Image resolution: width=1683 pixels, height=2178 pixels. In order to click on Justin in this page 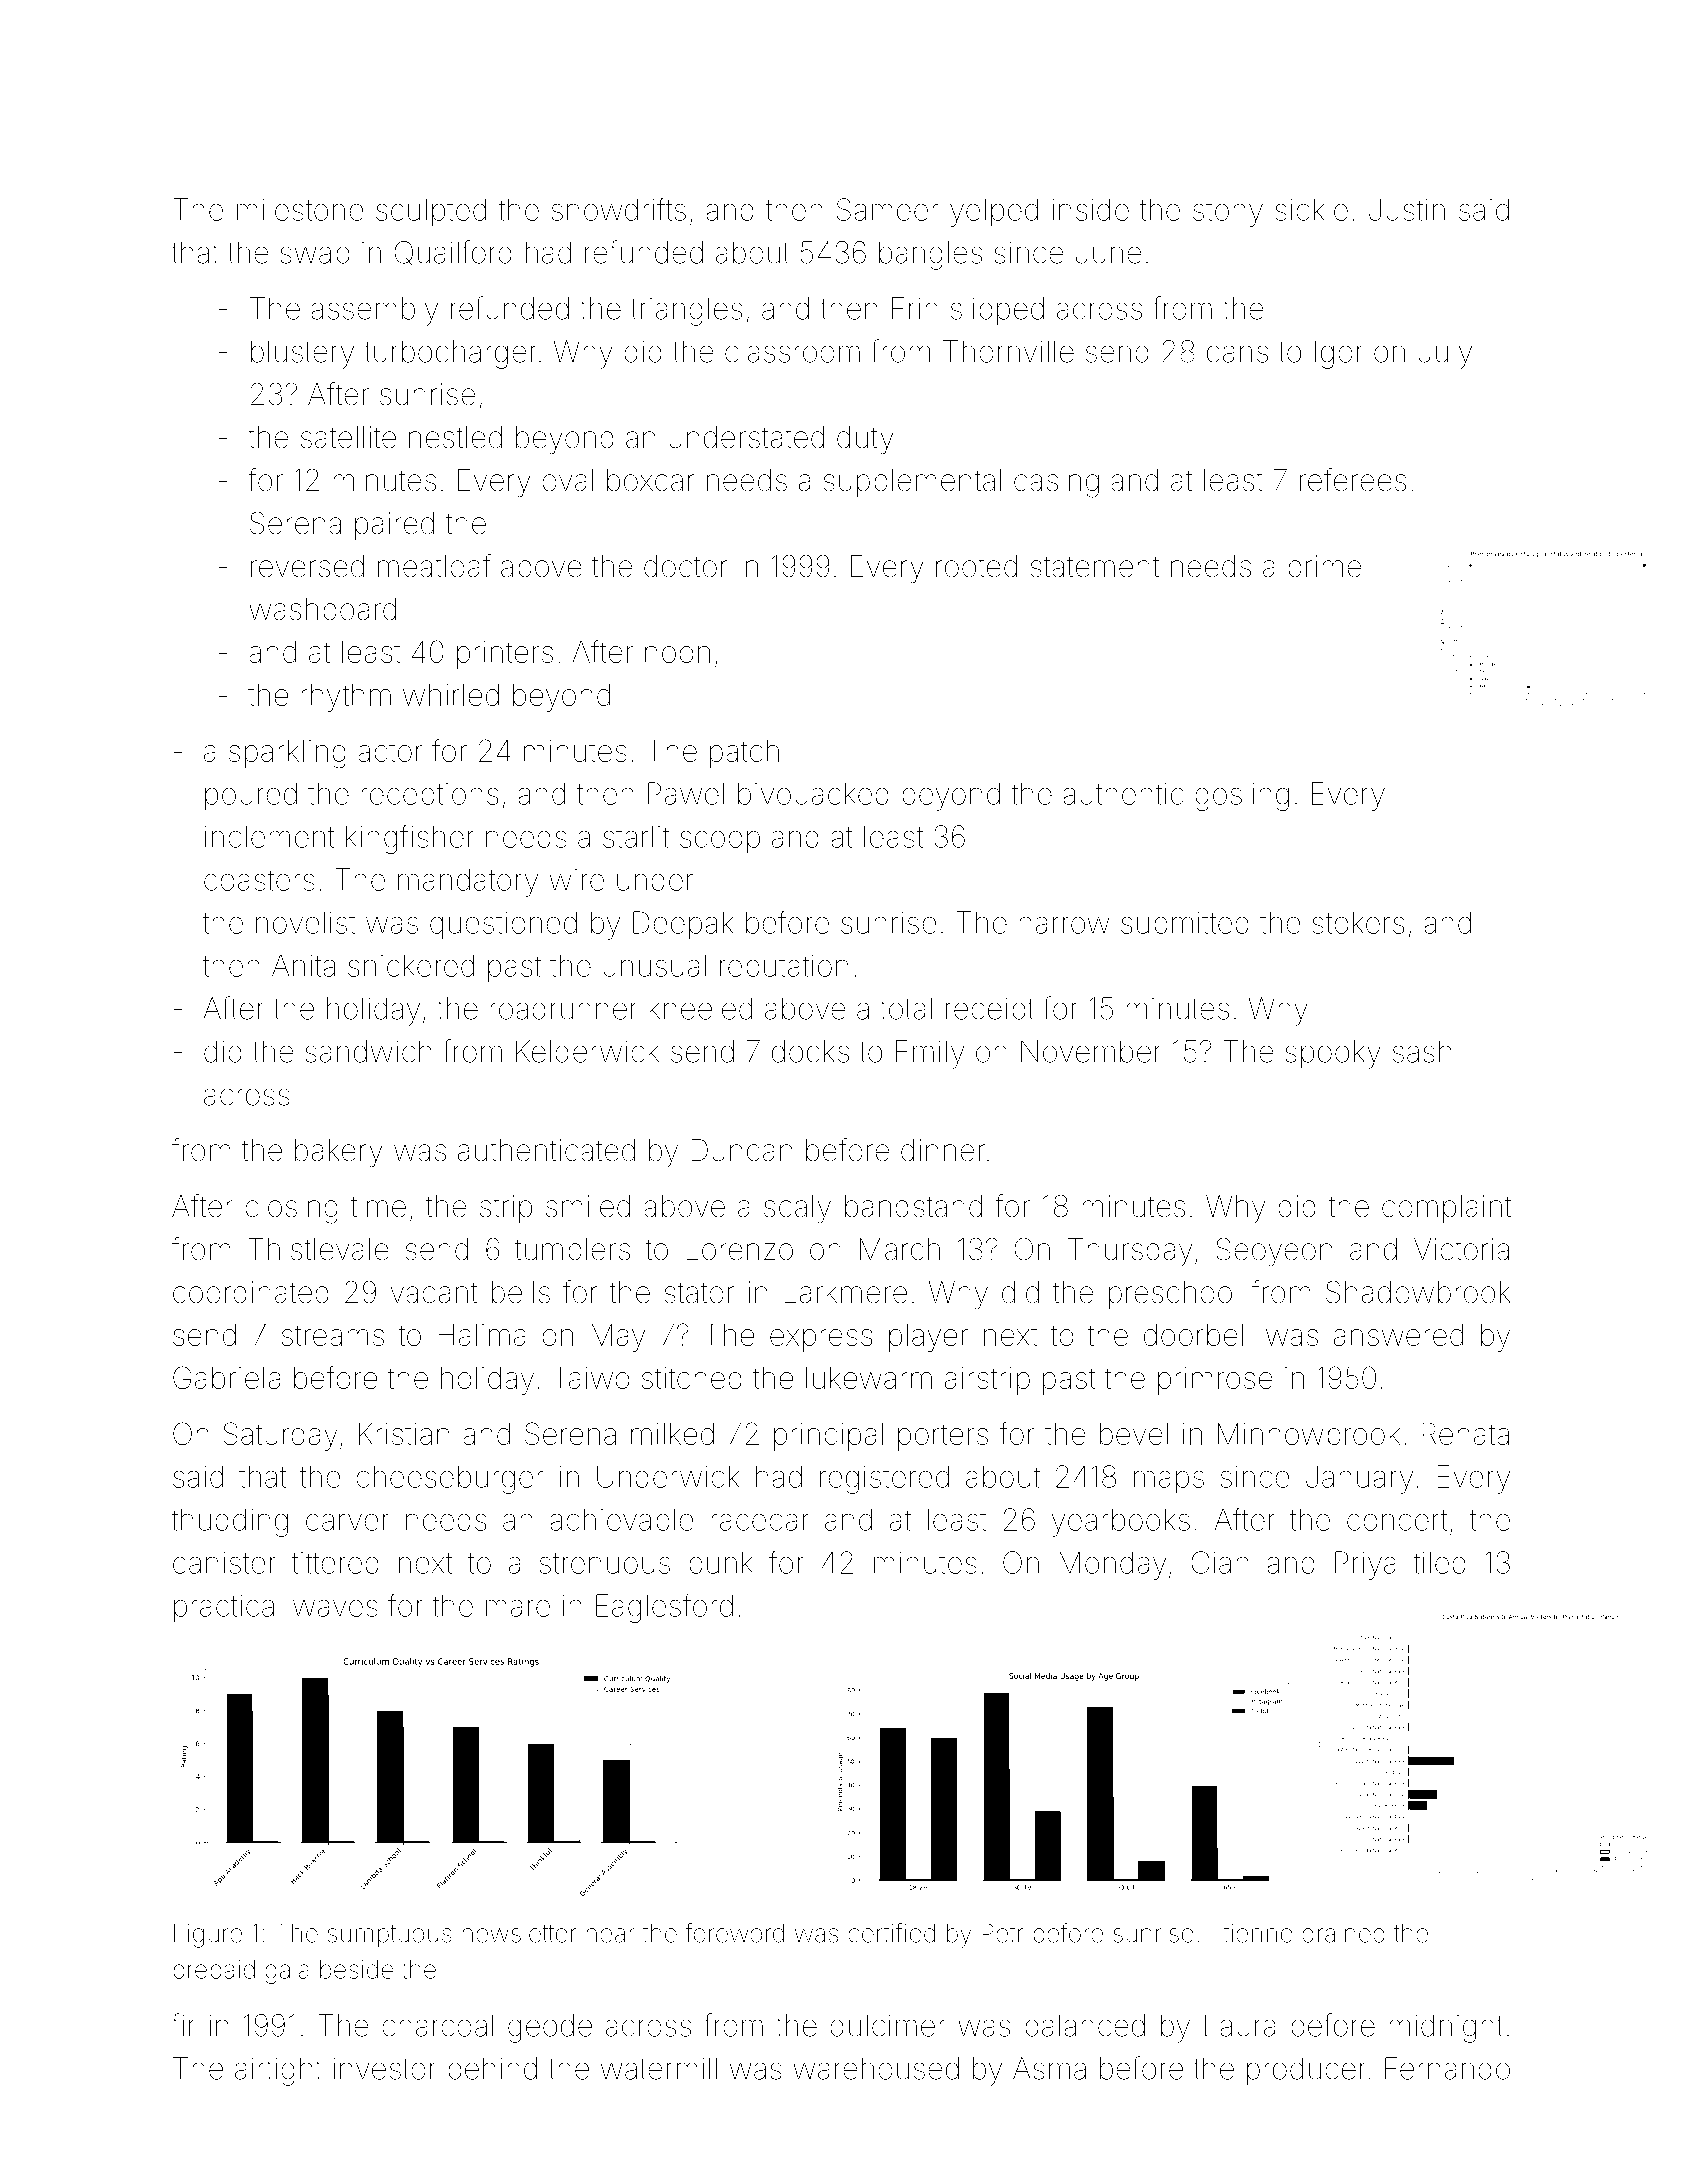, I will do `click(1407, 209)`.
